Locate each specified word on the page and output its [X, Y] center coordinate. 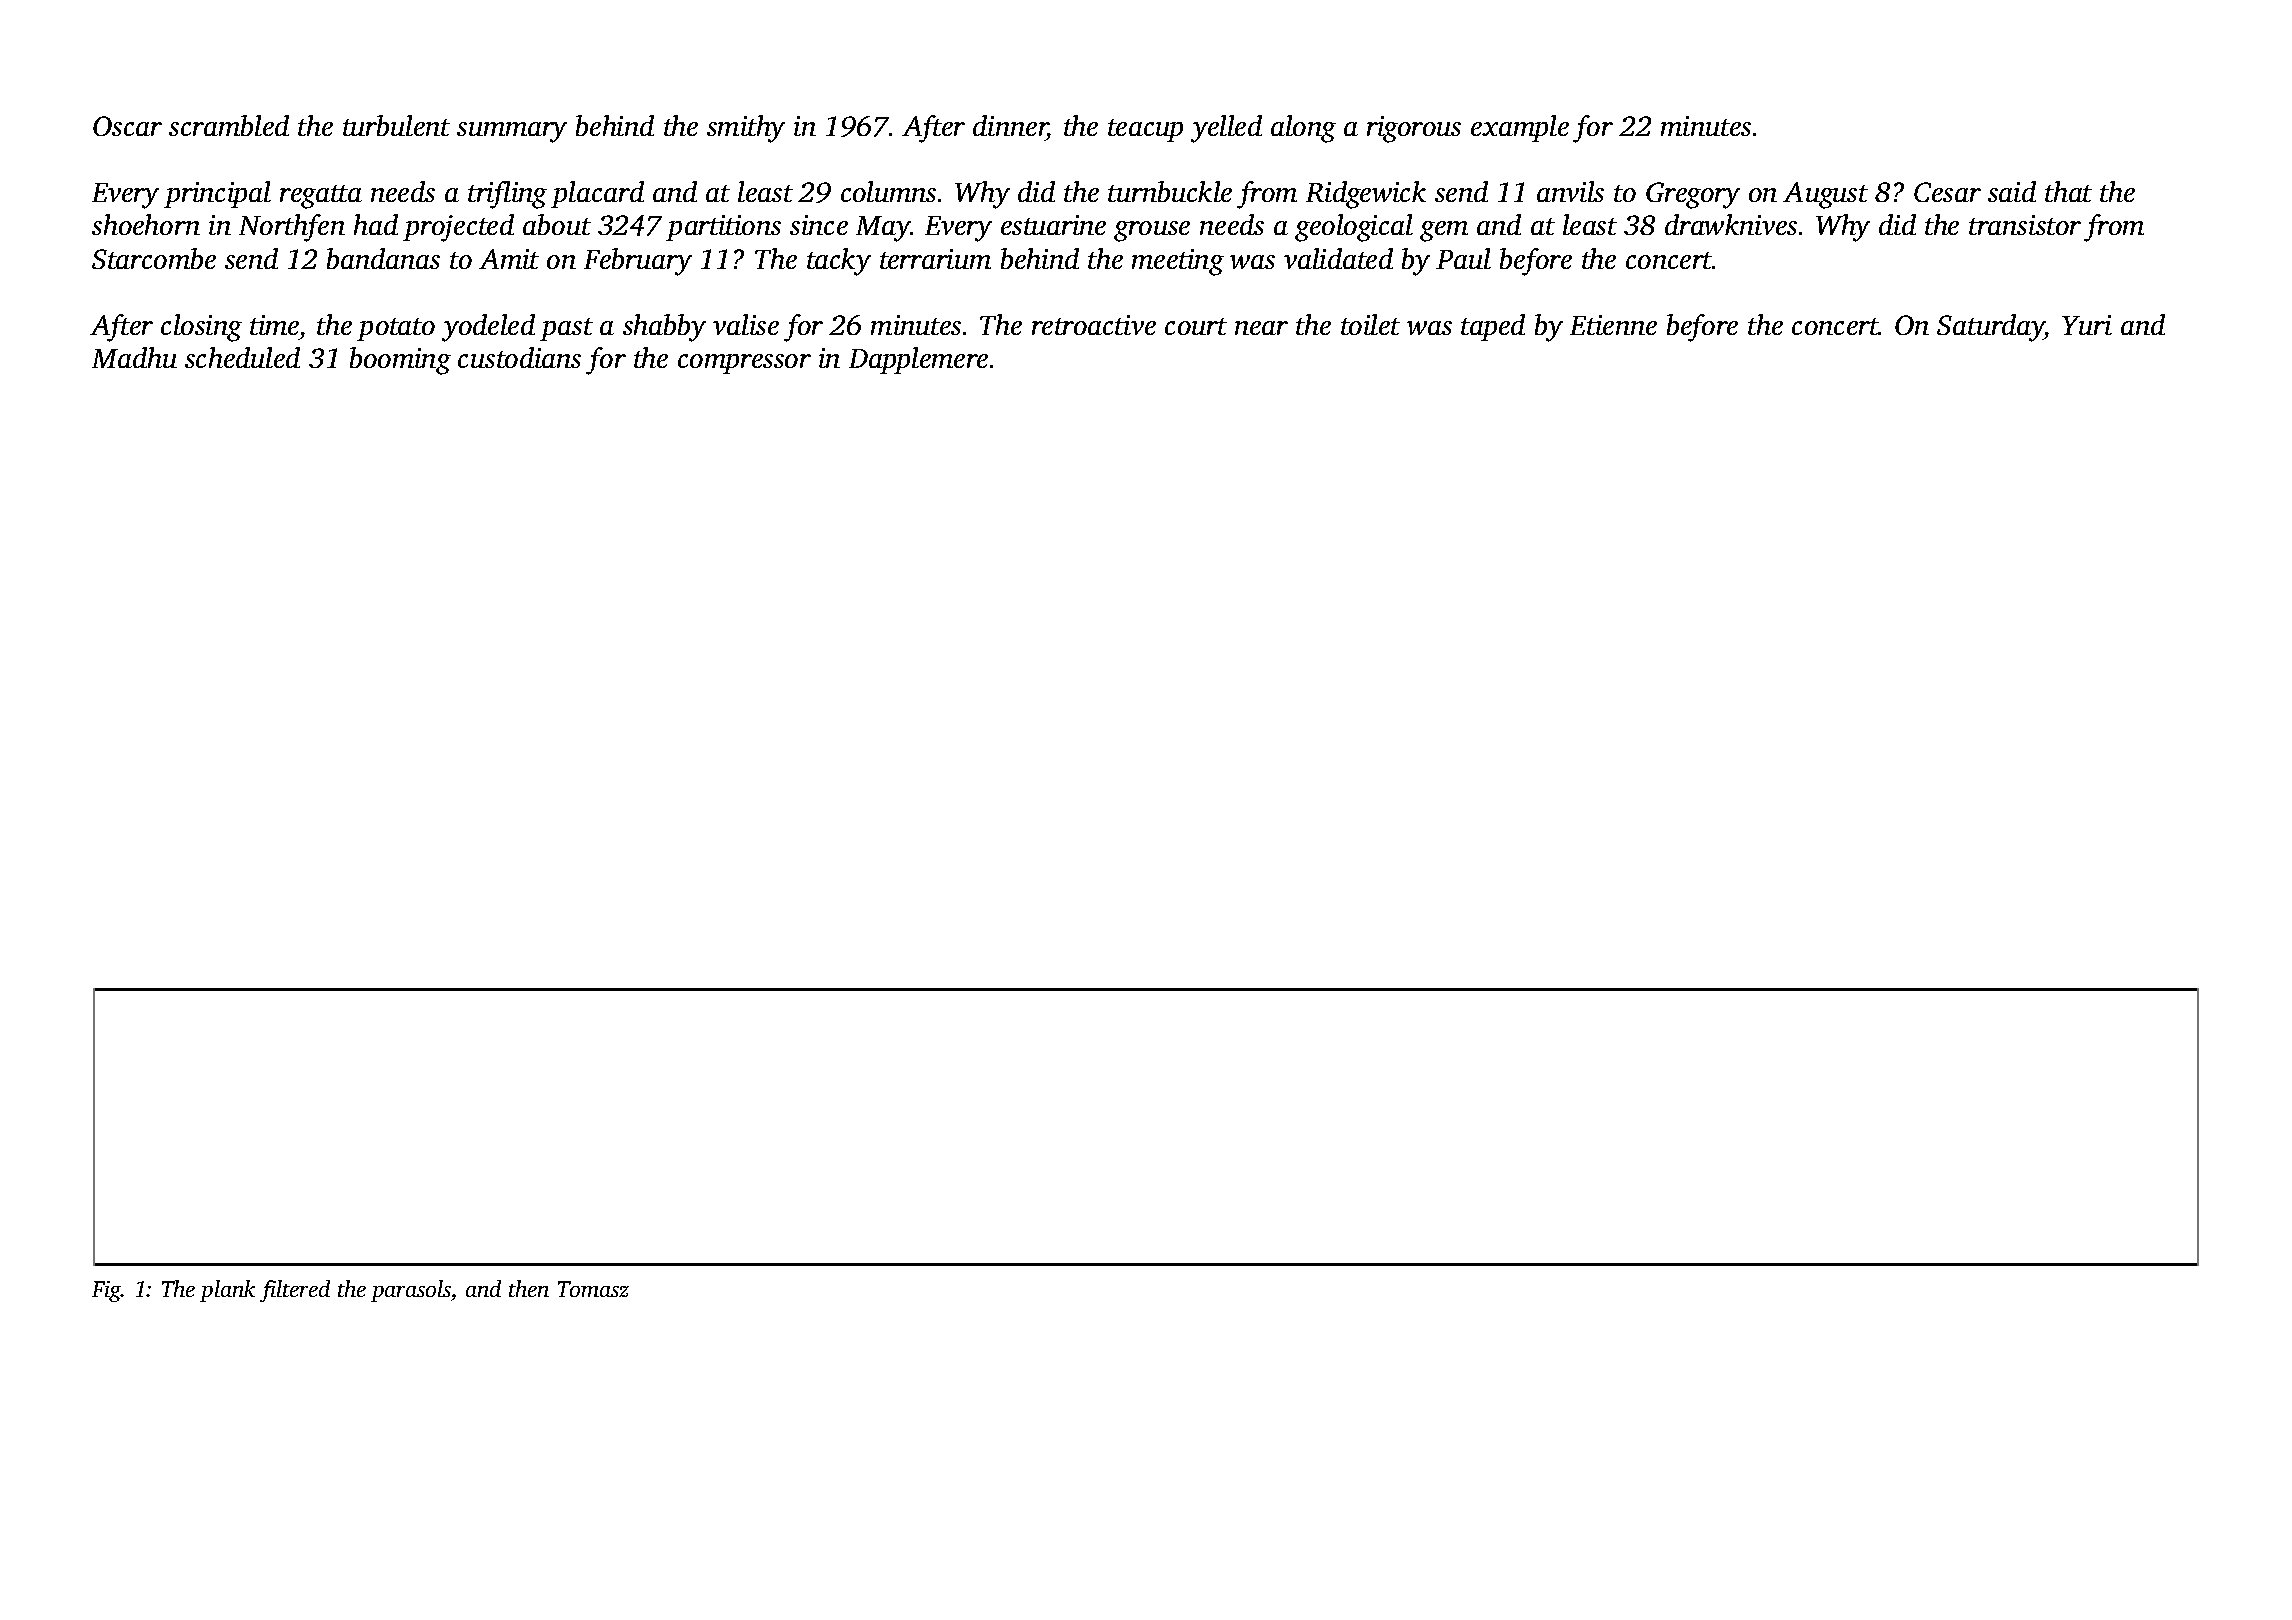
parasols [411, 1291]
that [2068, 191]
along [1303, 129]
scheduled [242, 357]
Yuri [2087, 325]
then [529, 1288]
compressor [744, 364]
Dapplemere [918, 360]
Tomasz [593, 1289]
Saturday [1991, 328]
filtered [295, 1291]
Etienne [1613, 325]
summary [512, 132]
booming [400, 361]
